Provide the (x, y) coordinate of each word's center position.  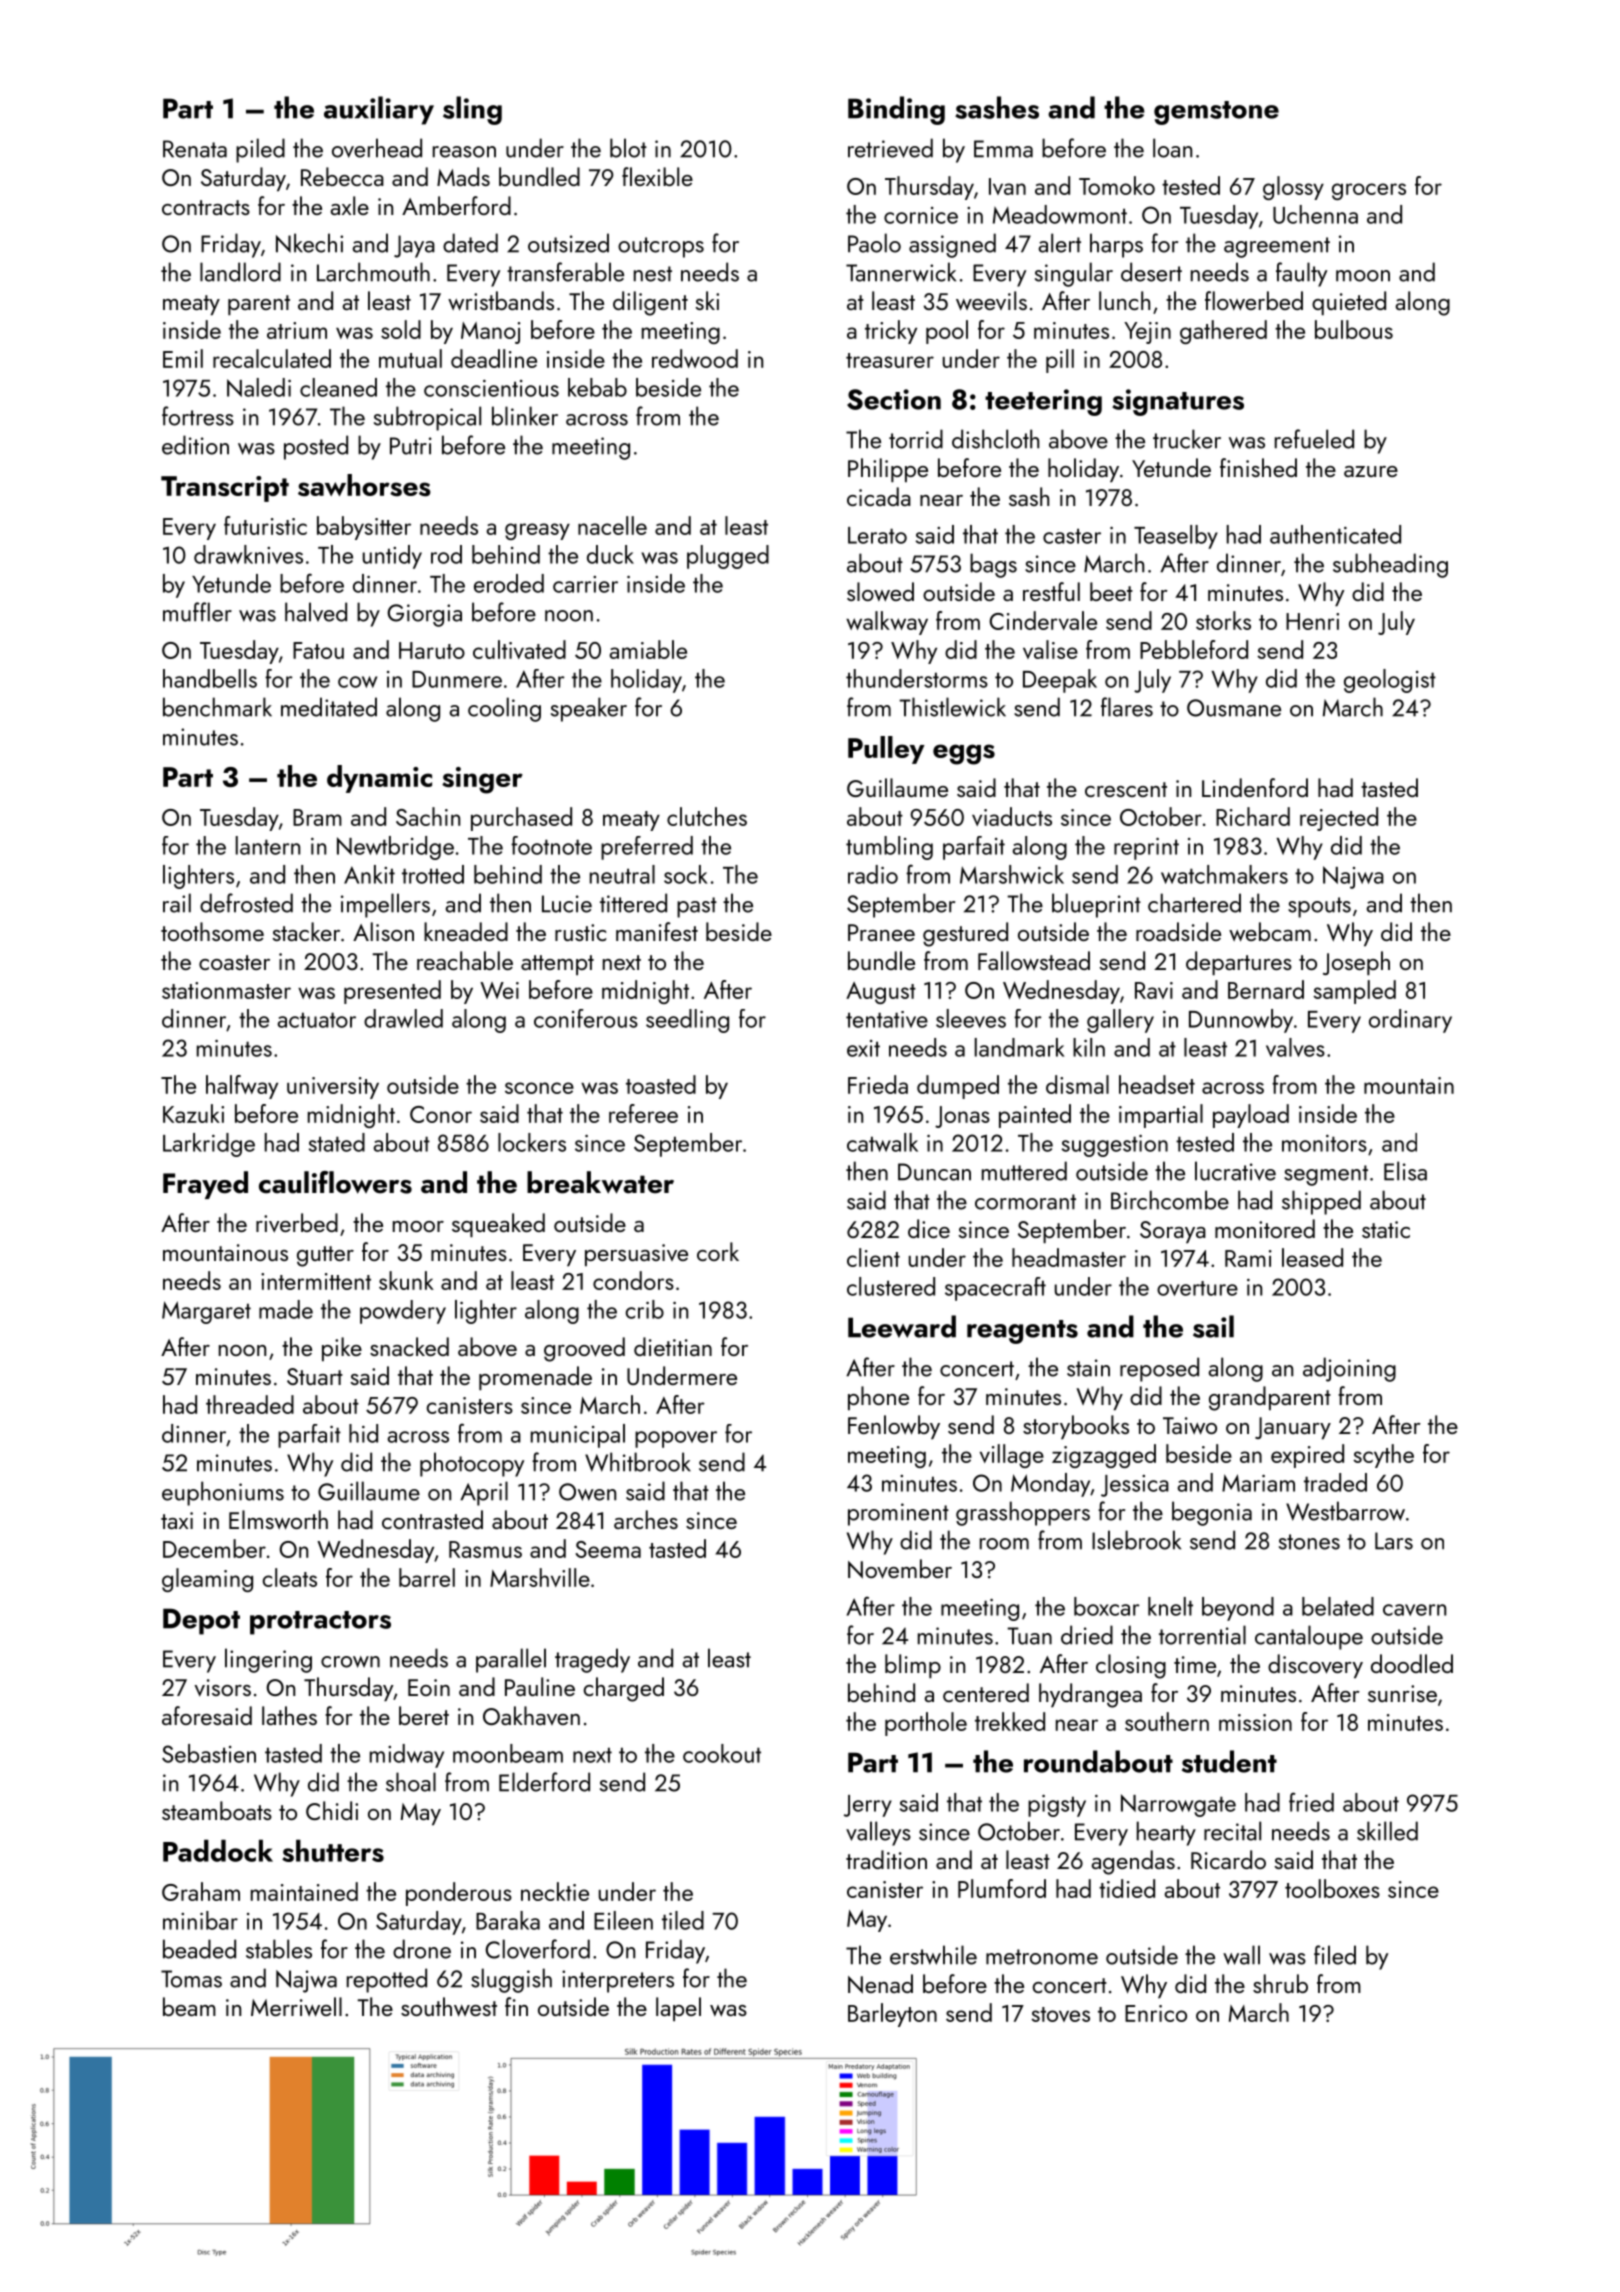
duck (610, 554)
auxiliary (379, 110)
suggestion (1115, 1146)
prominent (898, 1514)
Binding (896, 110)
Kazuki (193, 1113)
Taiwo (1190, 1426)
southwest (449, 2007)
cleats (290, 1577)
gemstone (1216, 113)
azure (1371, 471)
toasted (661, 1084)
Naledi (259, 387)
